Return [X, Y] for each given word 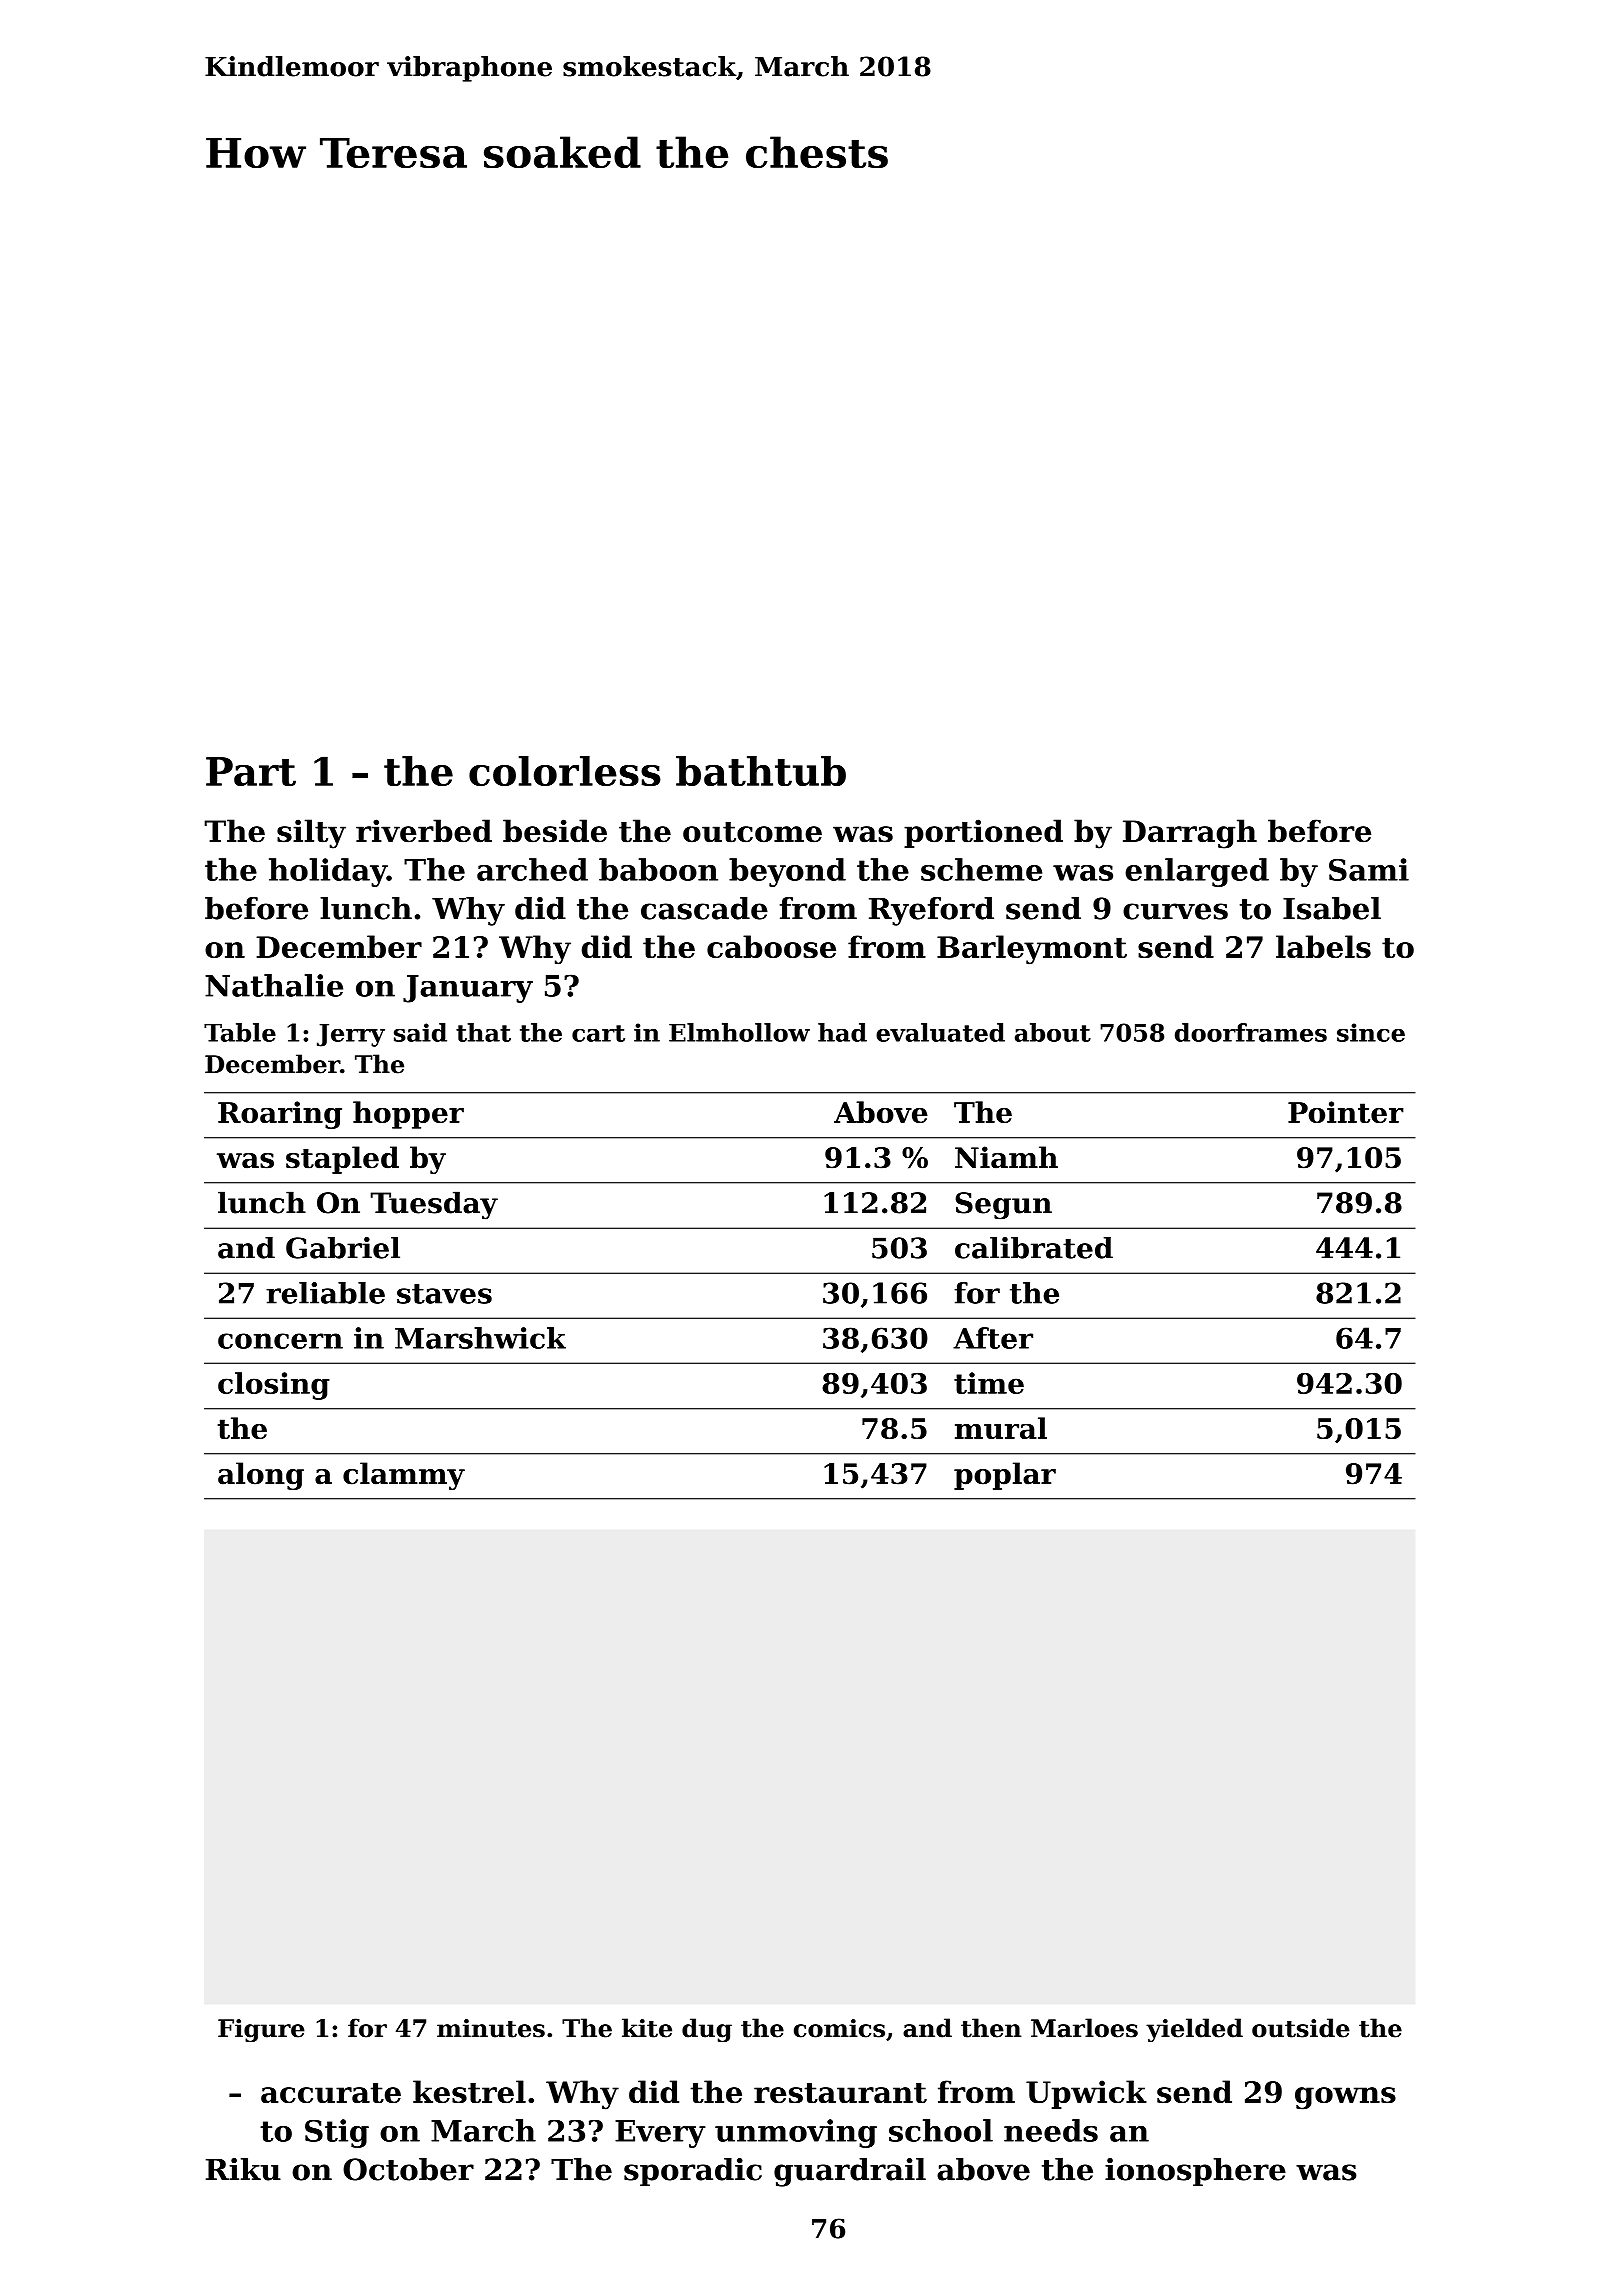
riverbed [424, 831]
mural [1001, 1428]
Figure [261, 2031]
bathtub [761, 771]
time [989, 1383]
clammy [404, 1476]
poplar [1005, 1476]
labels [1323, 946]
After [993, 1338]
